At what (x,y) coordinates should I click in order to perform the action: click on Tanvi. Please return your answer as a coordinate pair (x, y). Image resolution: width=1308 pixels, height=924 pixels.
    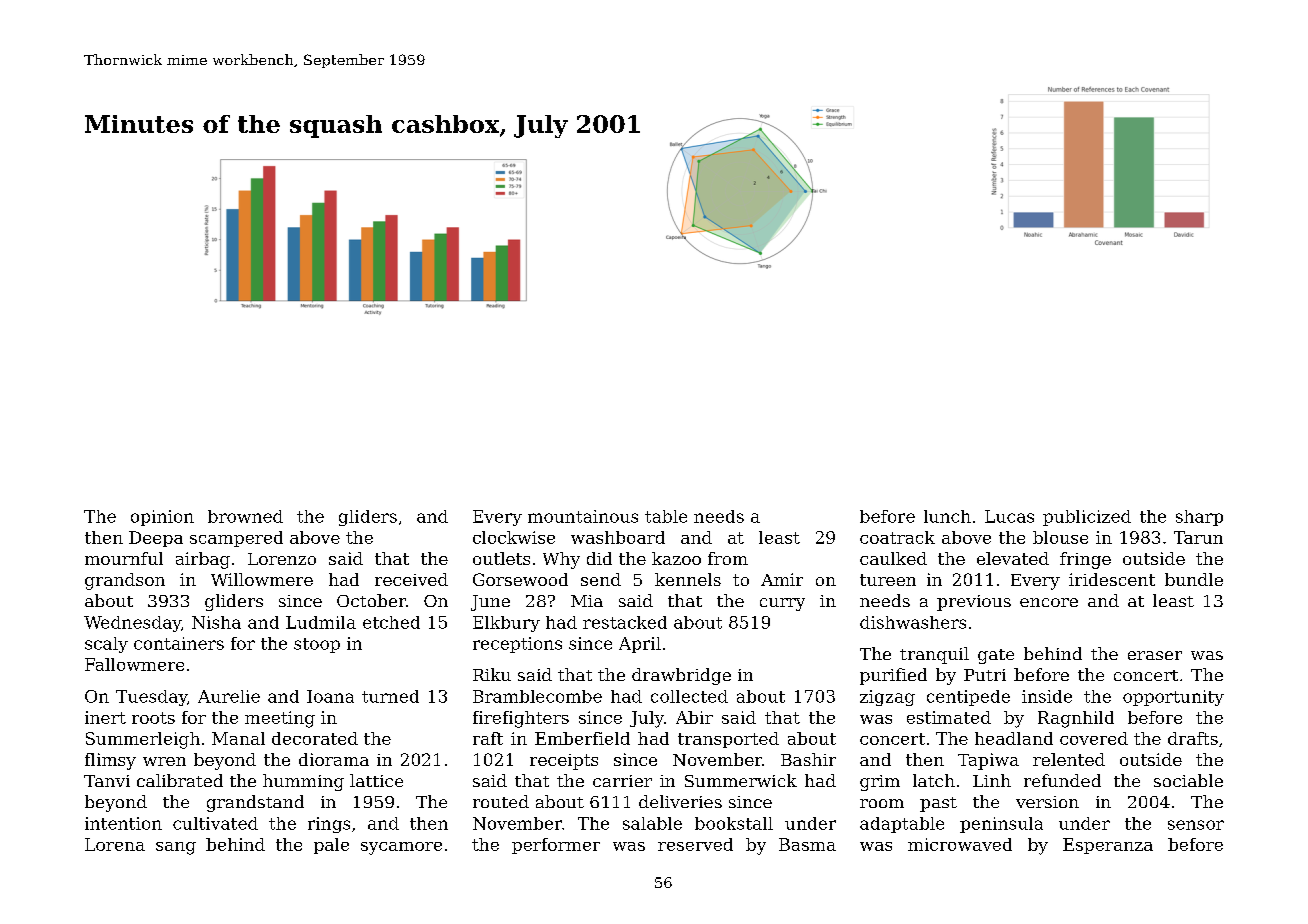
    Looking at the image, I should click on (107, 781).
